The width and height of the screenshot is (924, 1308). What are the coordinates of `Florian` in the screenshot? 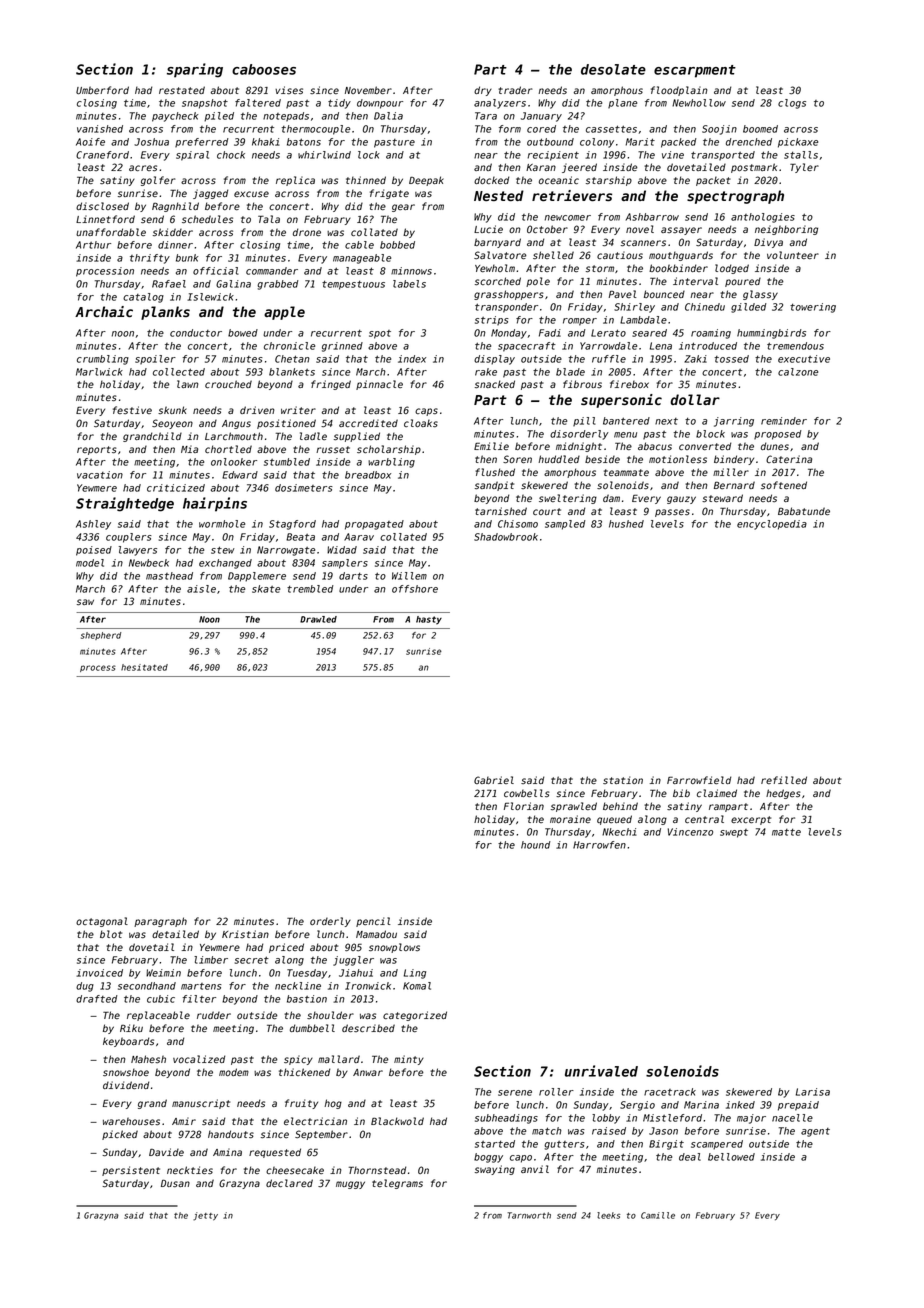 It's located at (524, 806).
